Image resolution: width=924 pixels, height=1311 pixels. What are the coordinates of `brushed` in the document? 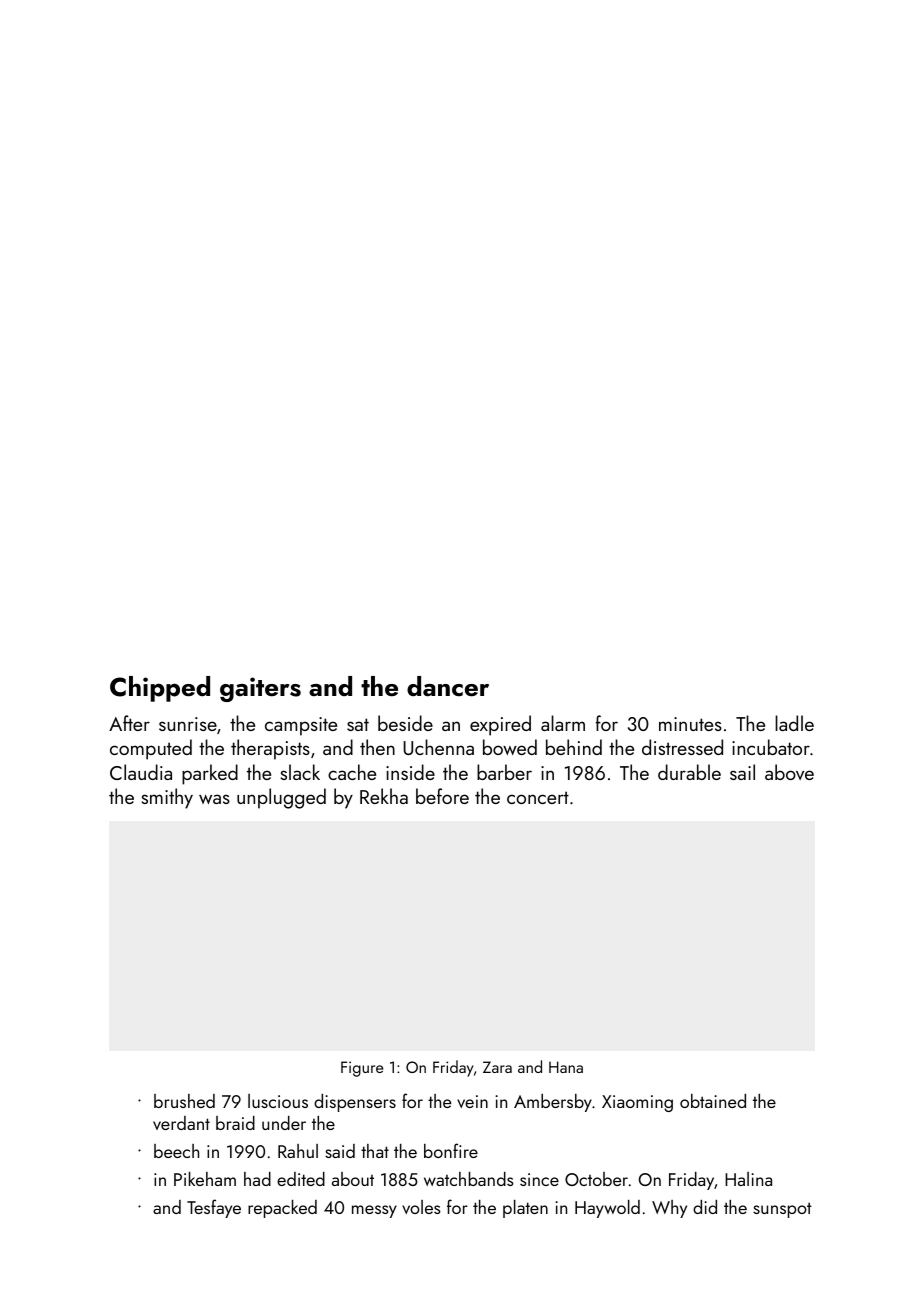 It's located at (184, 1101).
